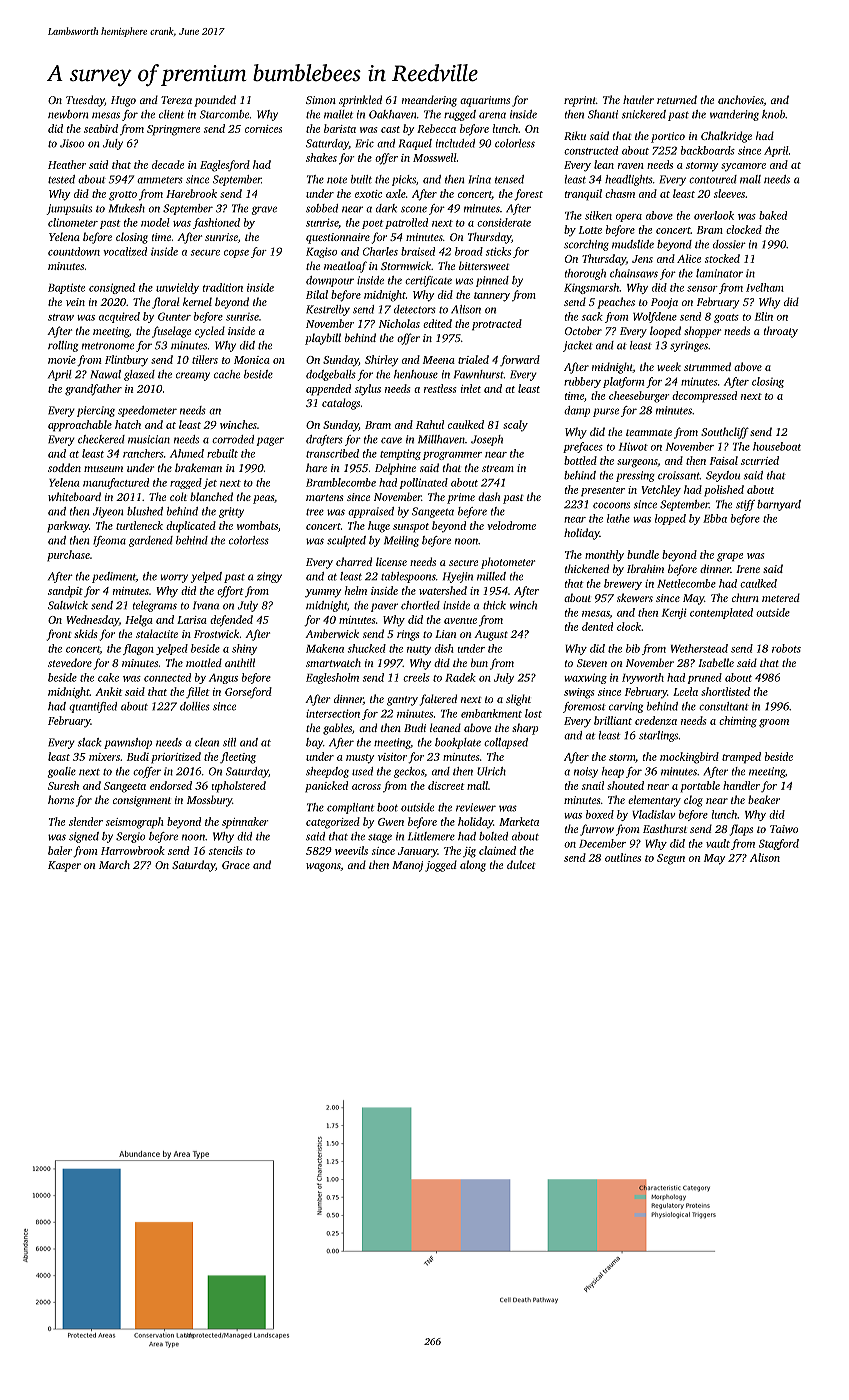  Describe the element at coordinates (745, 505) in the page. I see `stiff` at that location.
